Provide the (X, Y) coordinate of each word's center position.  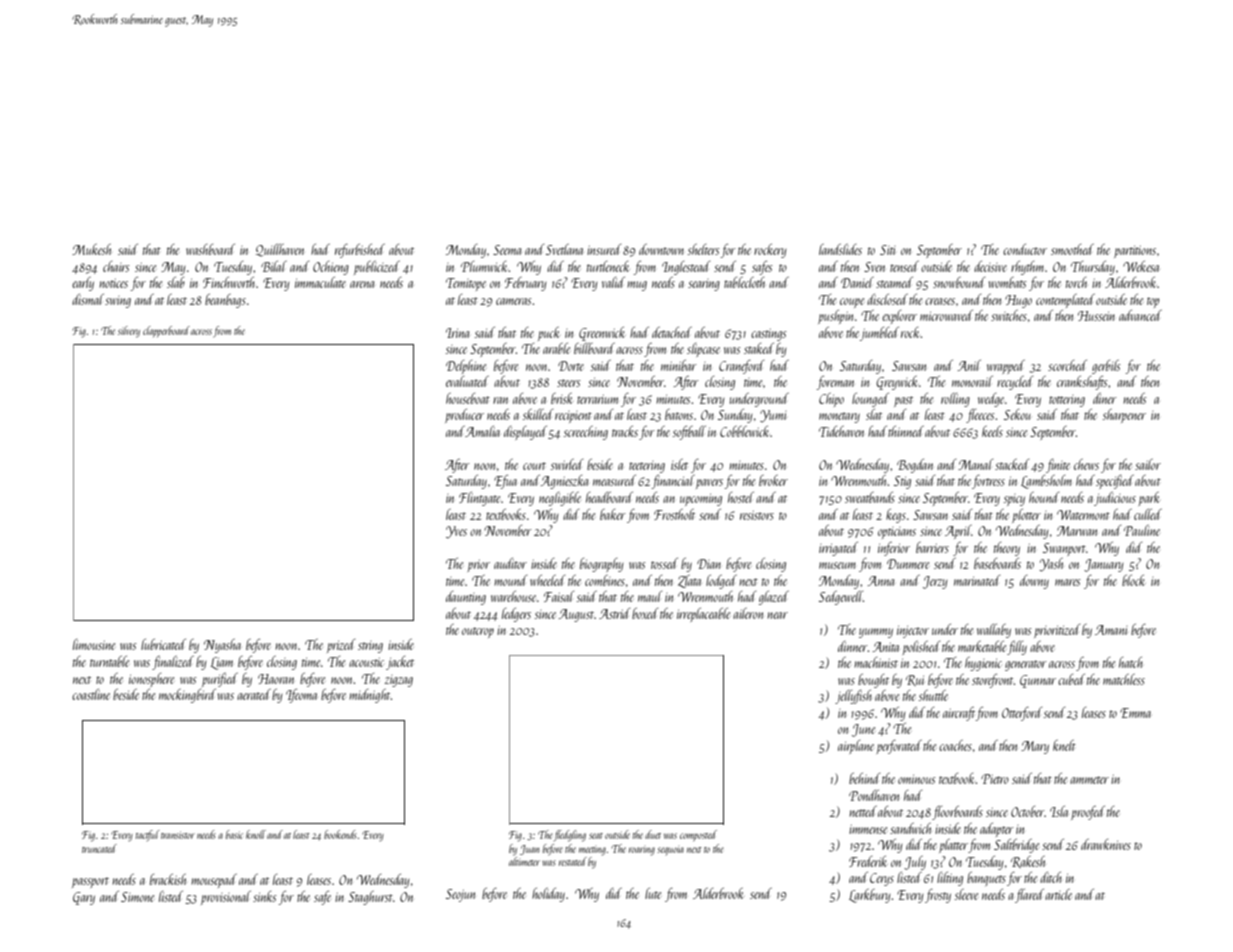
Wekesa (1141, 266)
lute (653, 893)
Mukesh (91, 249)
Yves (456, 532)
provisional (226, 898)
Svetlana (564, 249)
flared (1029, 896)
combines (605, 580)
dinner (853, 646)
